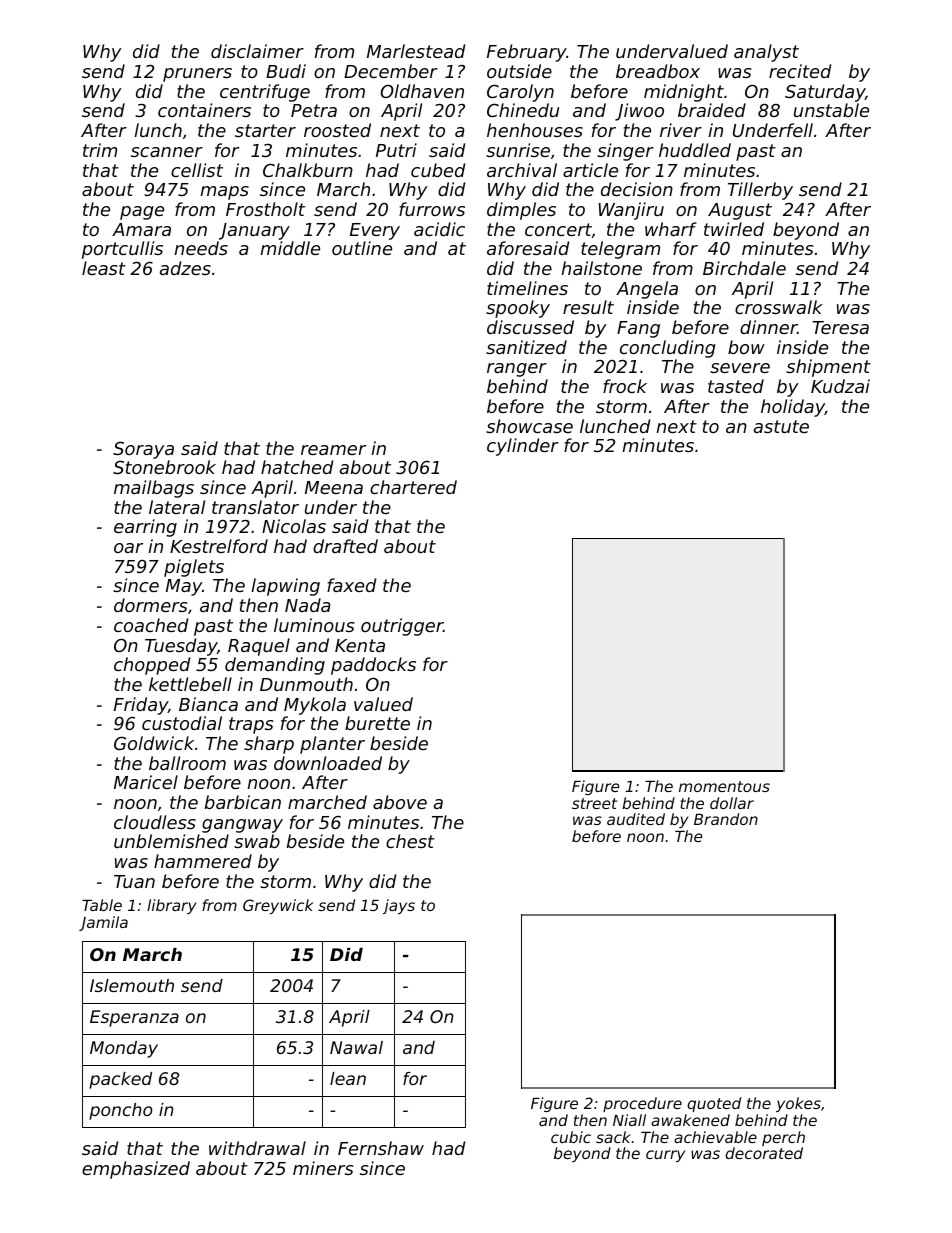 The width and height of the document is (952, 1233). I want to click on Soraya, so click(143, 450).
